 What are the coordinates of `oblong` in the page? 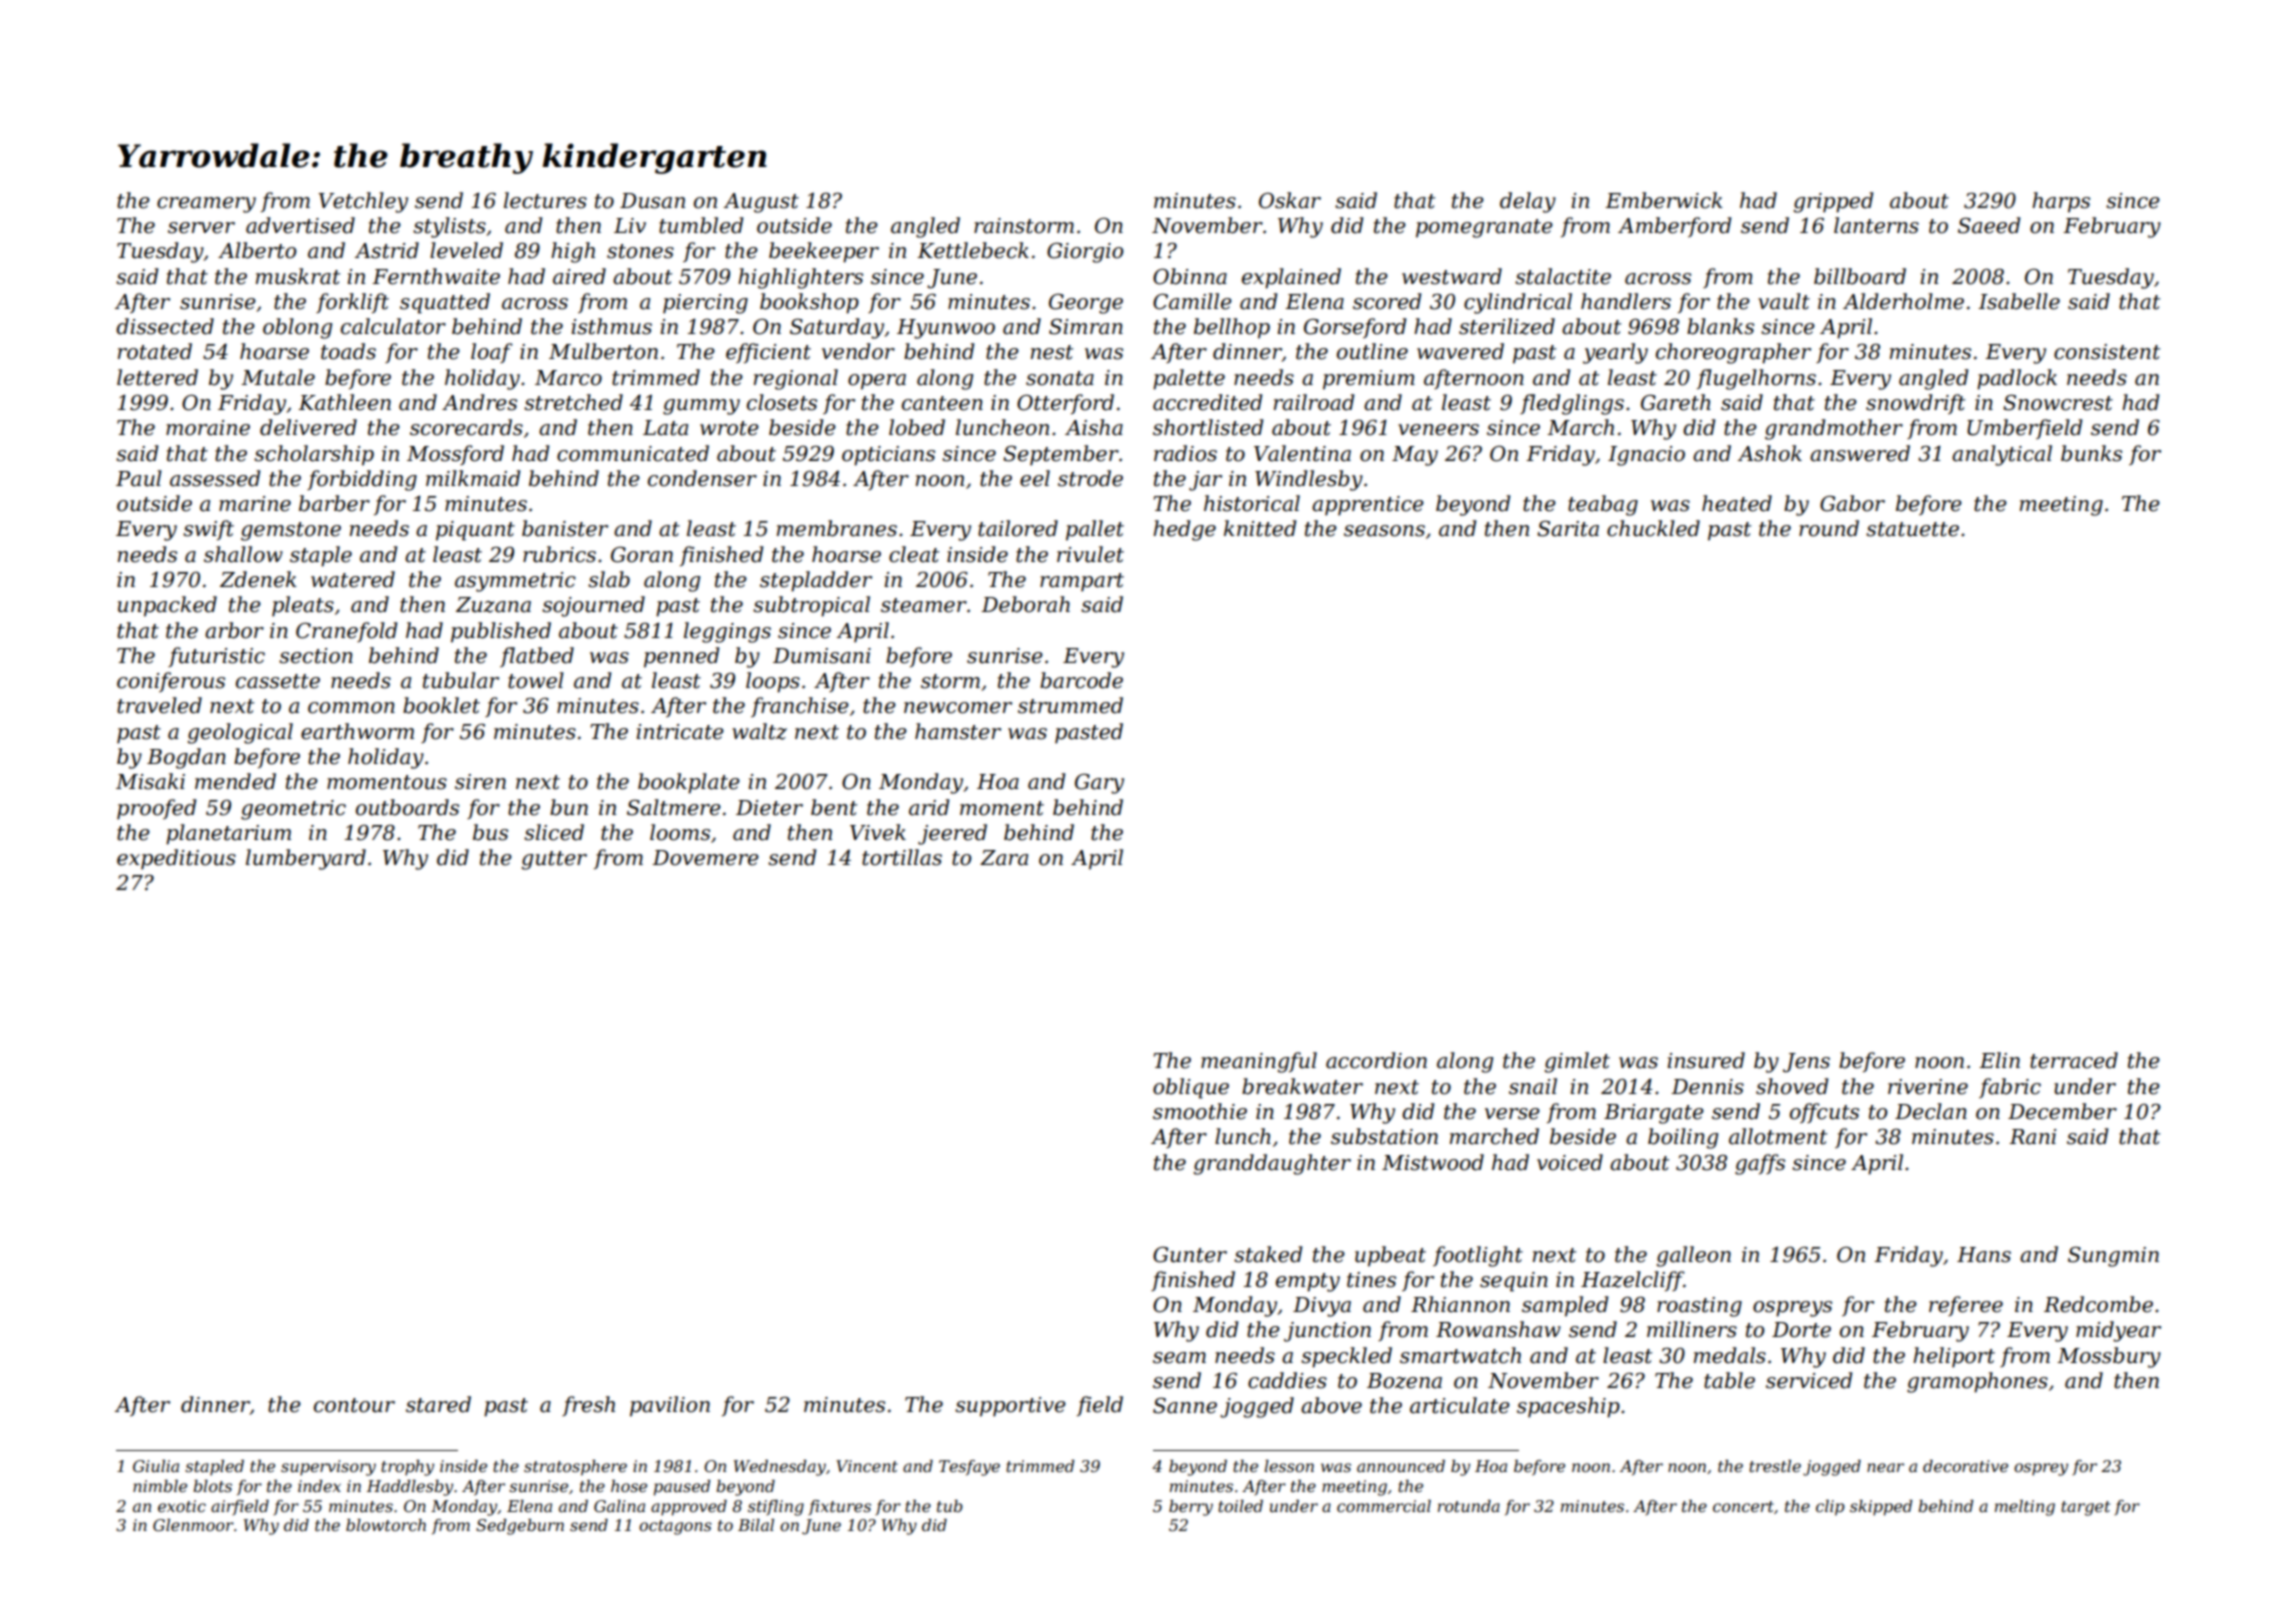 It's located at (297, 328).
